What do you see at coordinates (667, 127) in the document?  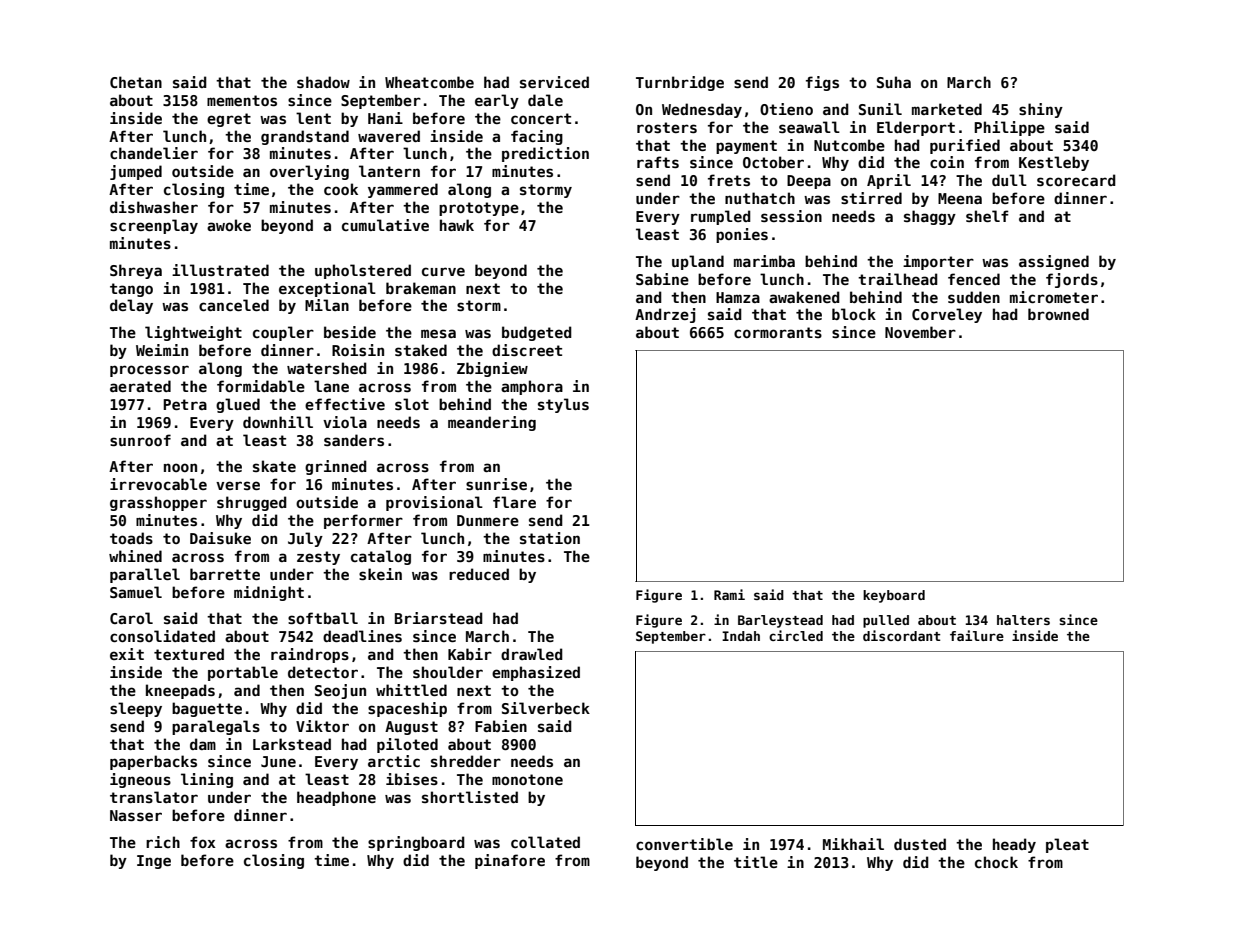 I see `rosters` at bounding box center [667, 127].
